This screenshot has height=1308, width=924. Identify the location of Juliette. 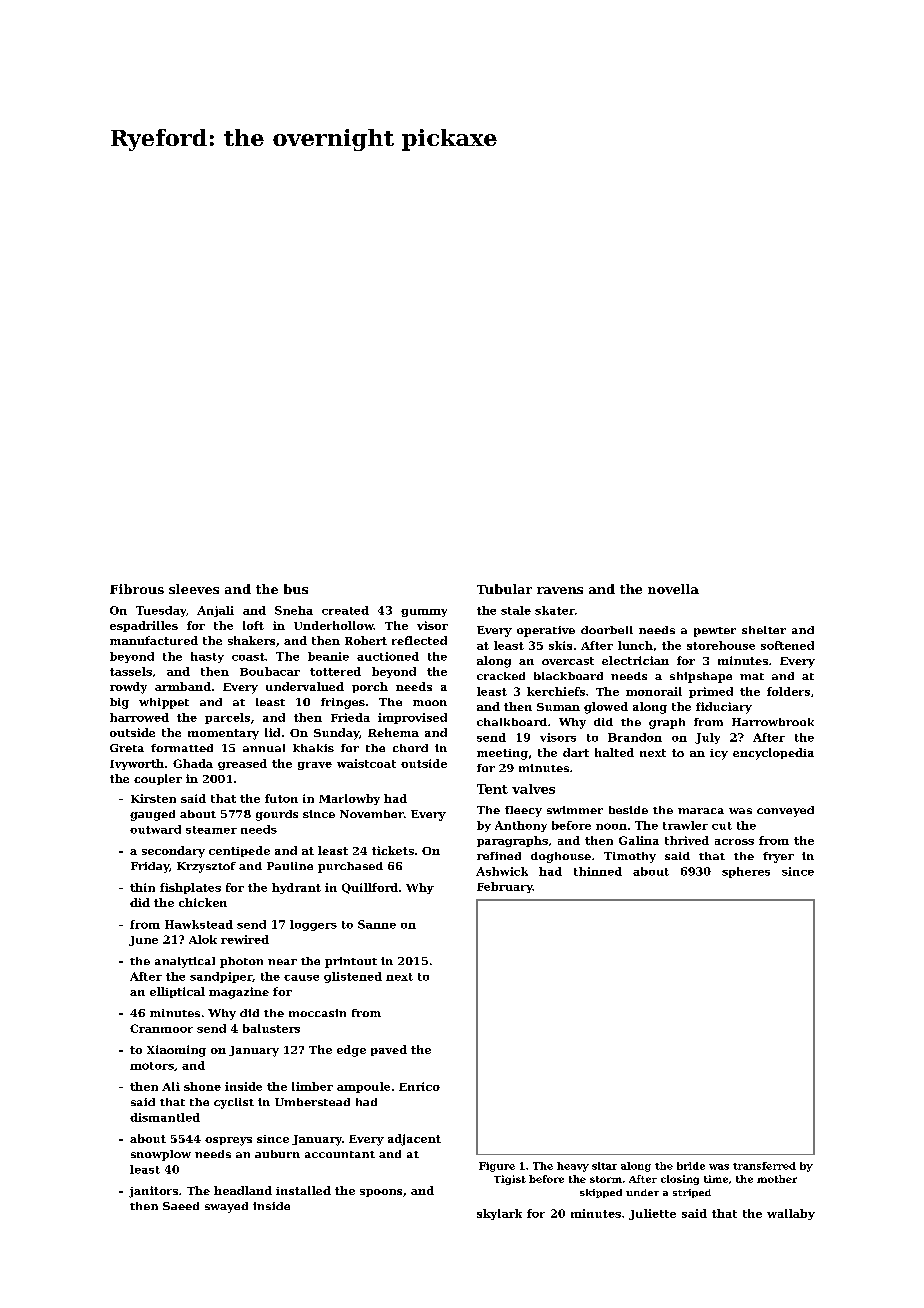
(652, 1214).
